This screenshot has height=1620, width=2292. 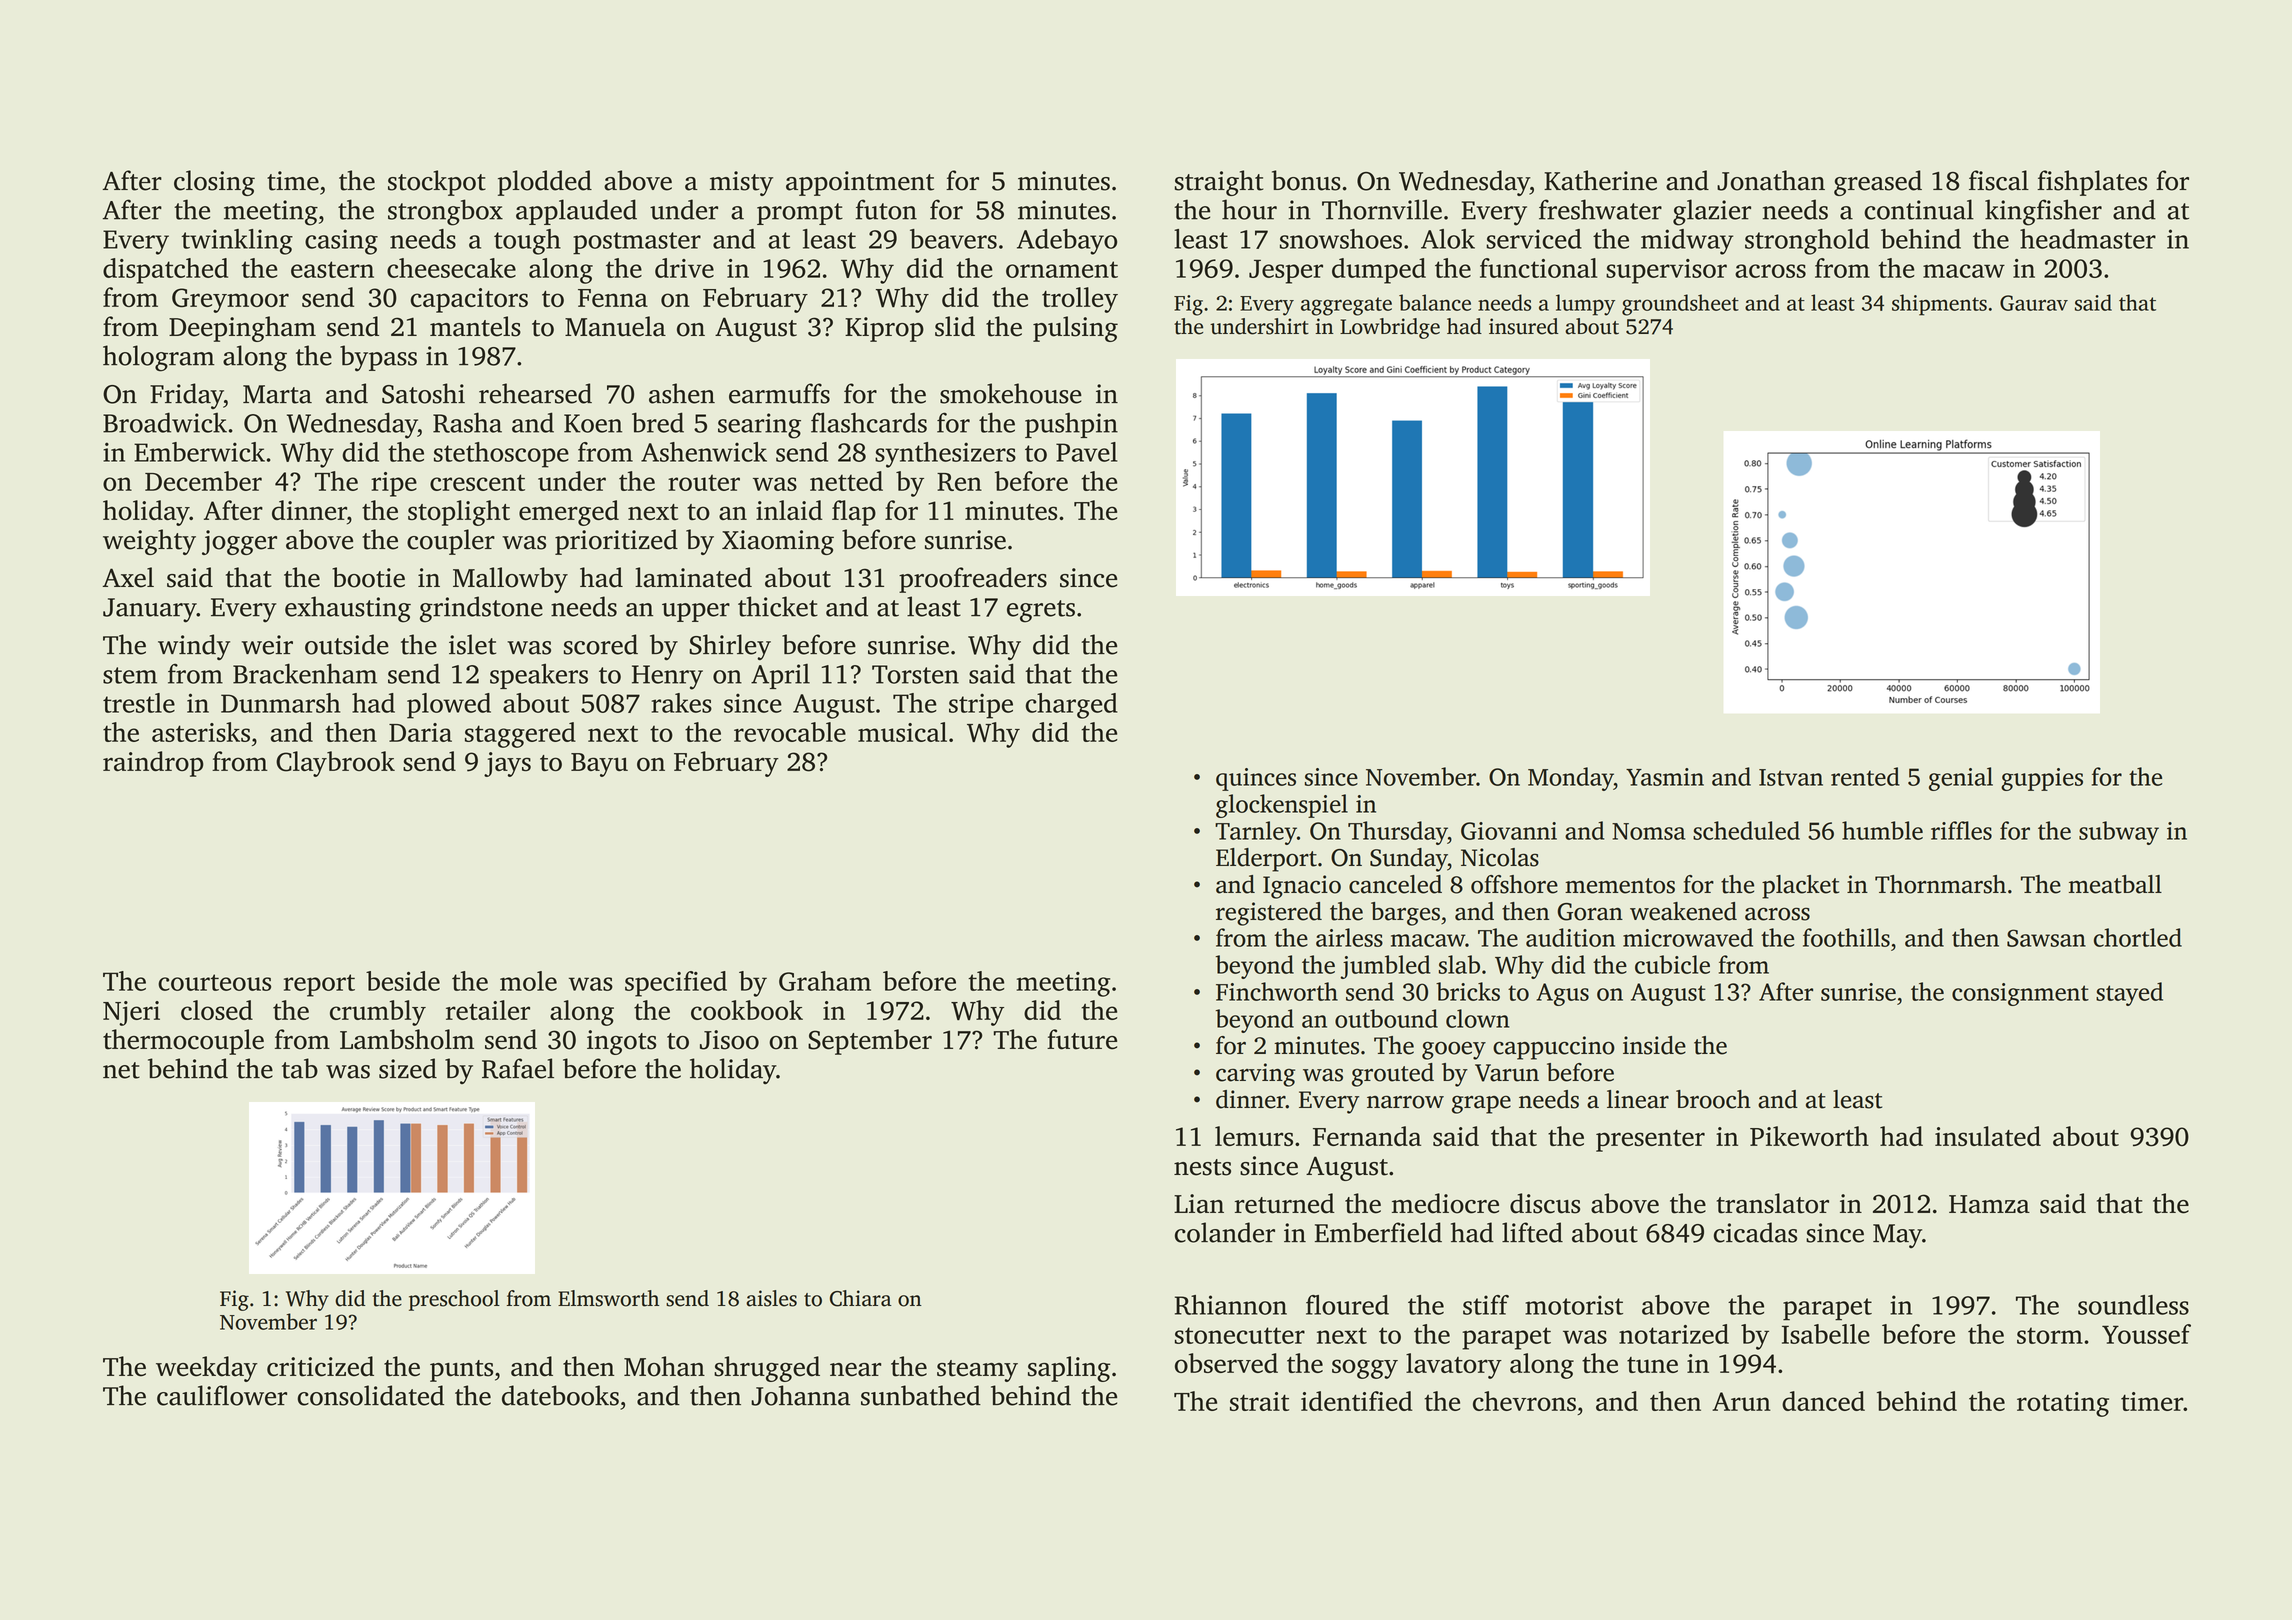 I want to click on closing, so click(x=214, y=183).
